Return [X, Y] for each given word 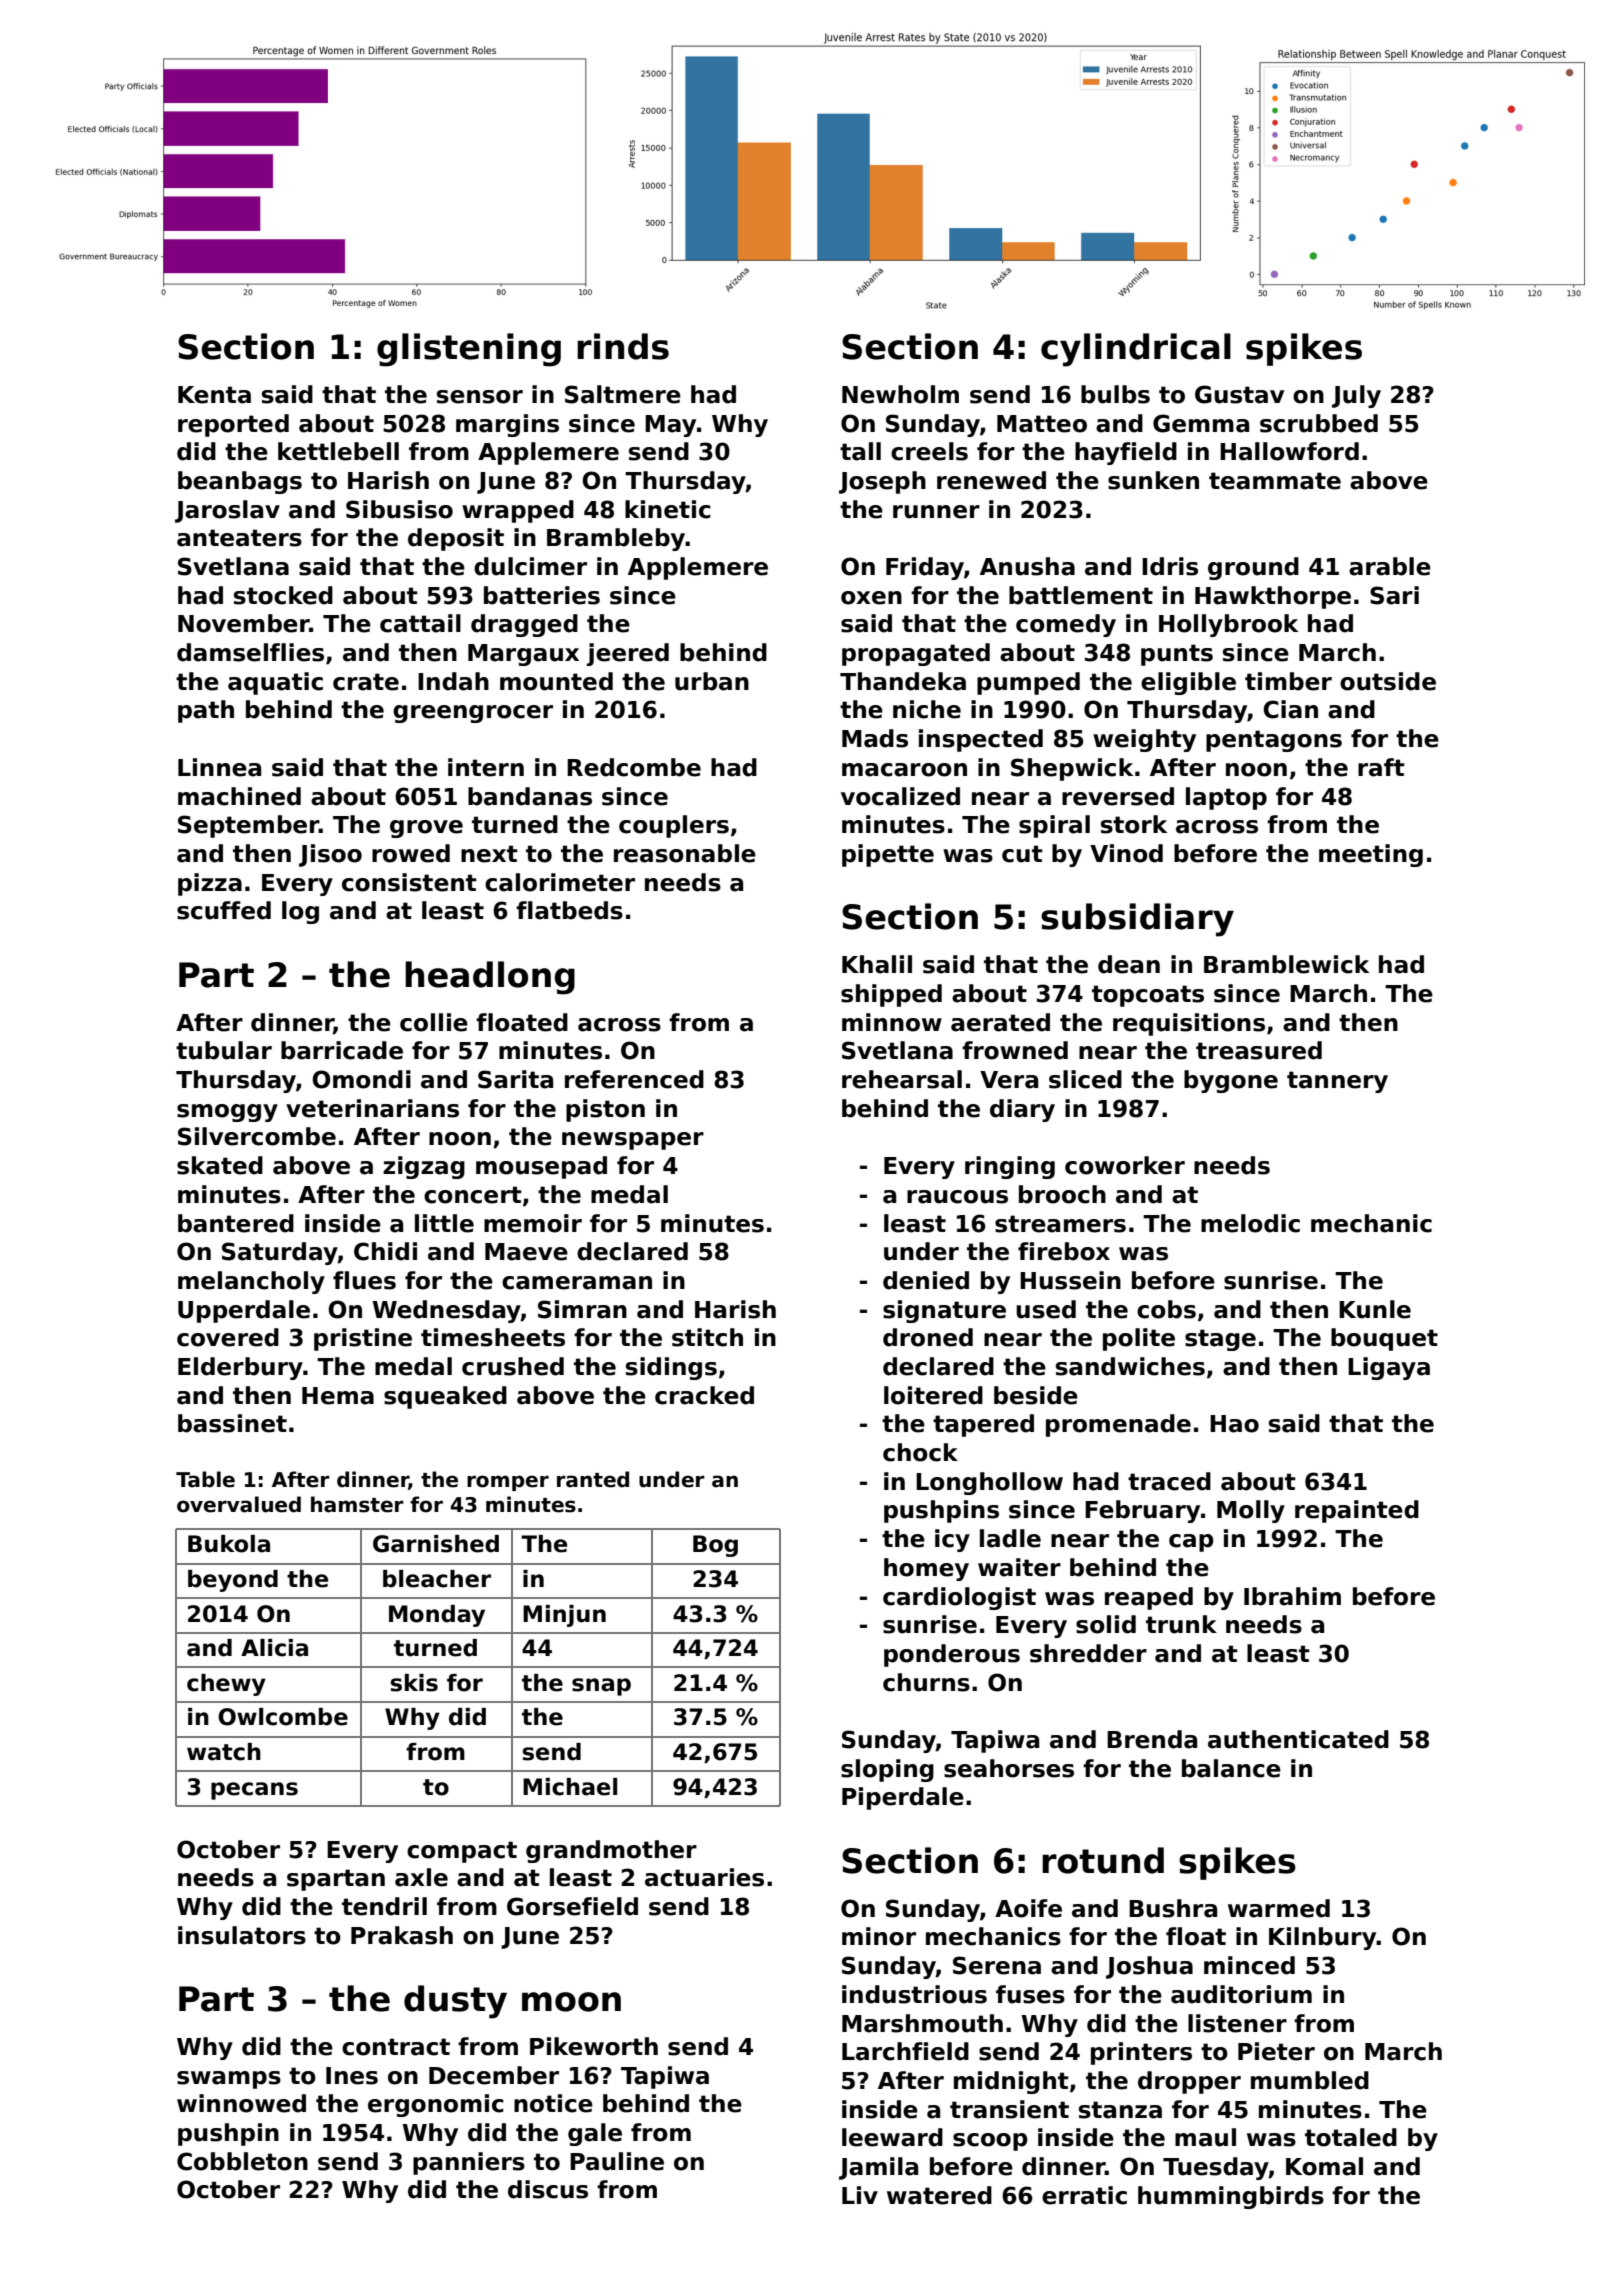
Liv [860, 2195]
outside [1388, 681]
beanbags [240, 482]
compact [462, 1852]
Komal [1324, 2166]
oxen [871, 598]
